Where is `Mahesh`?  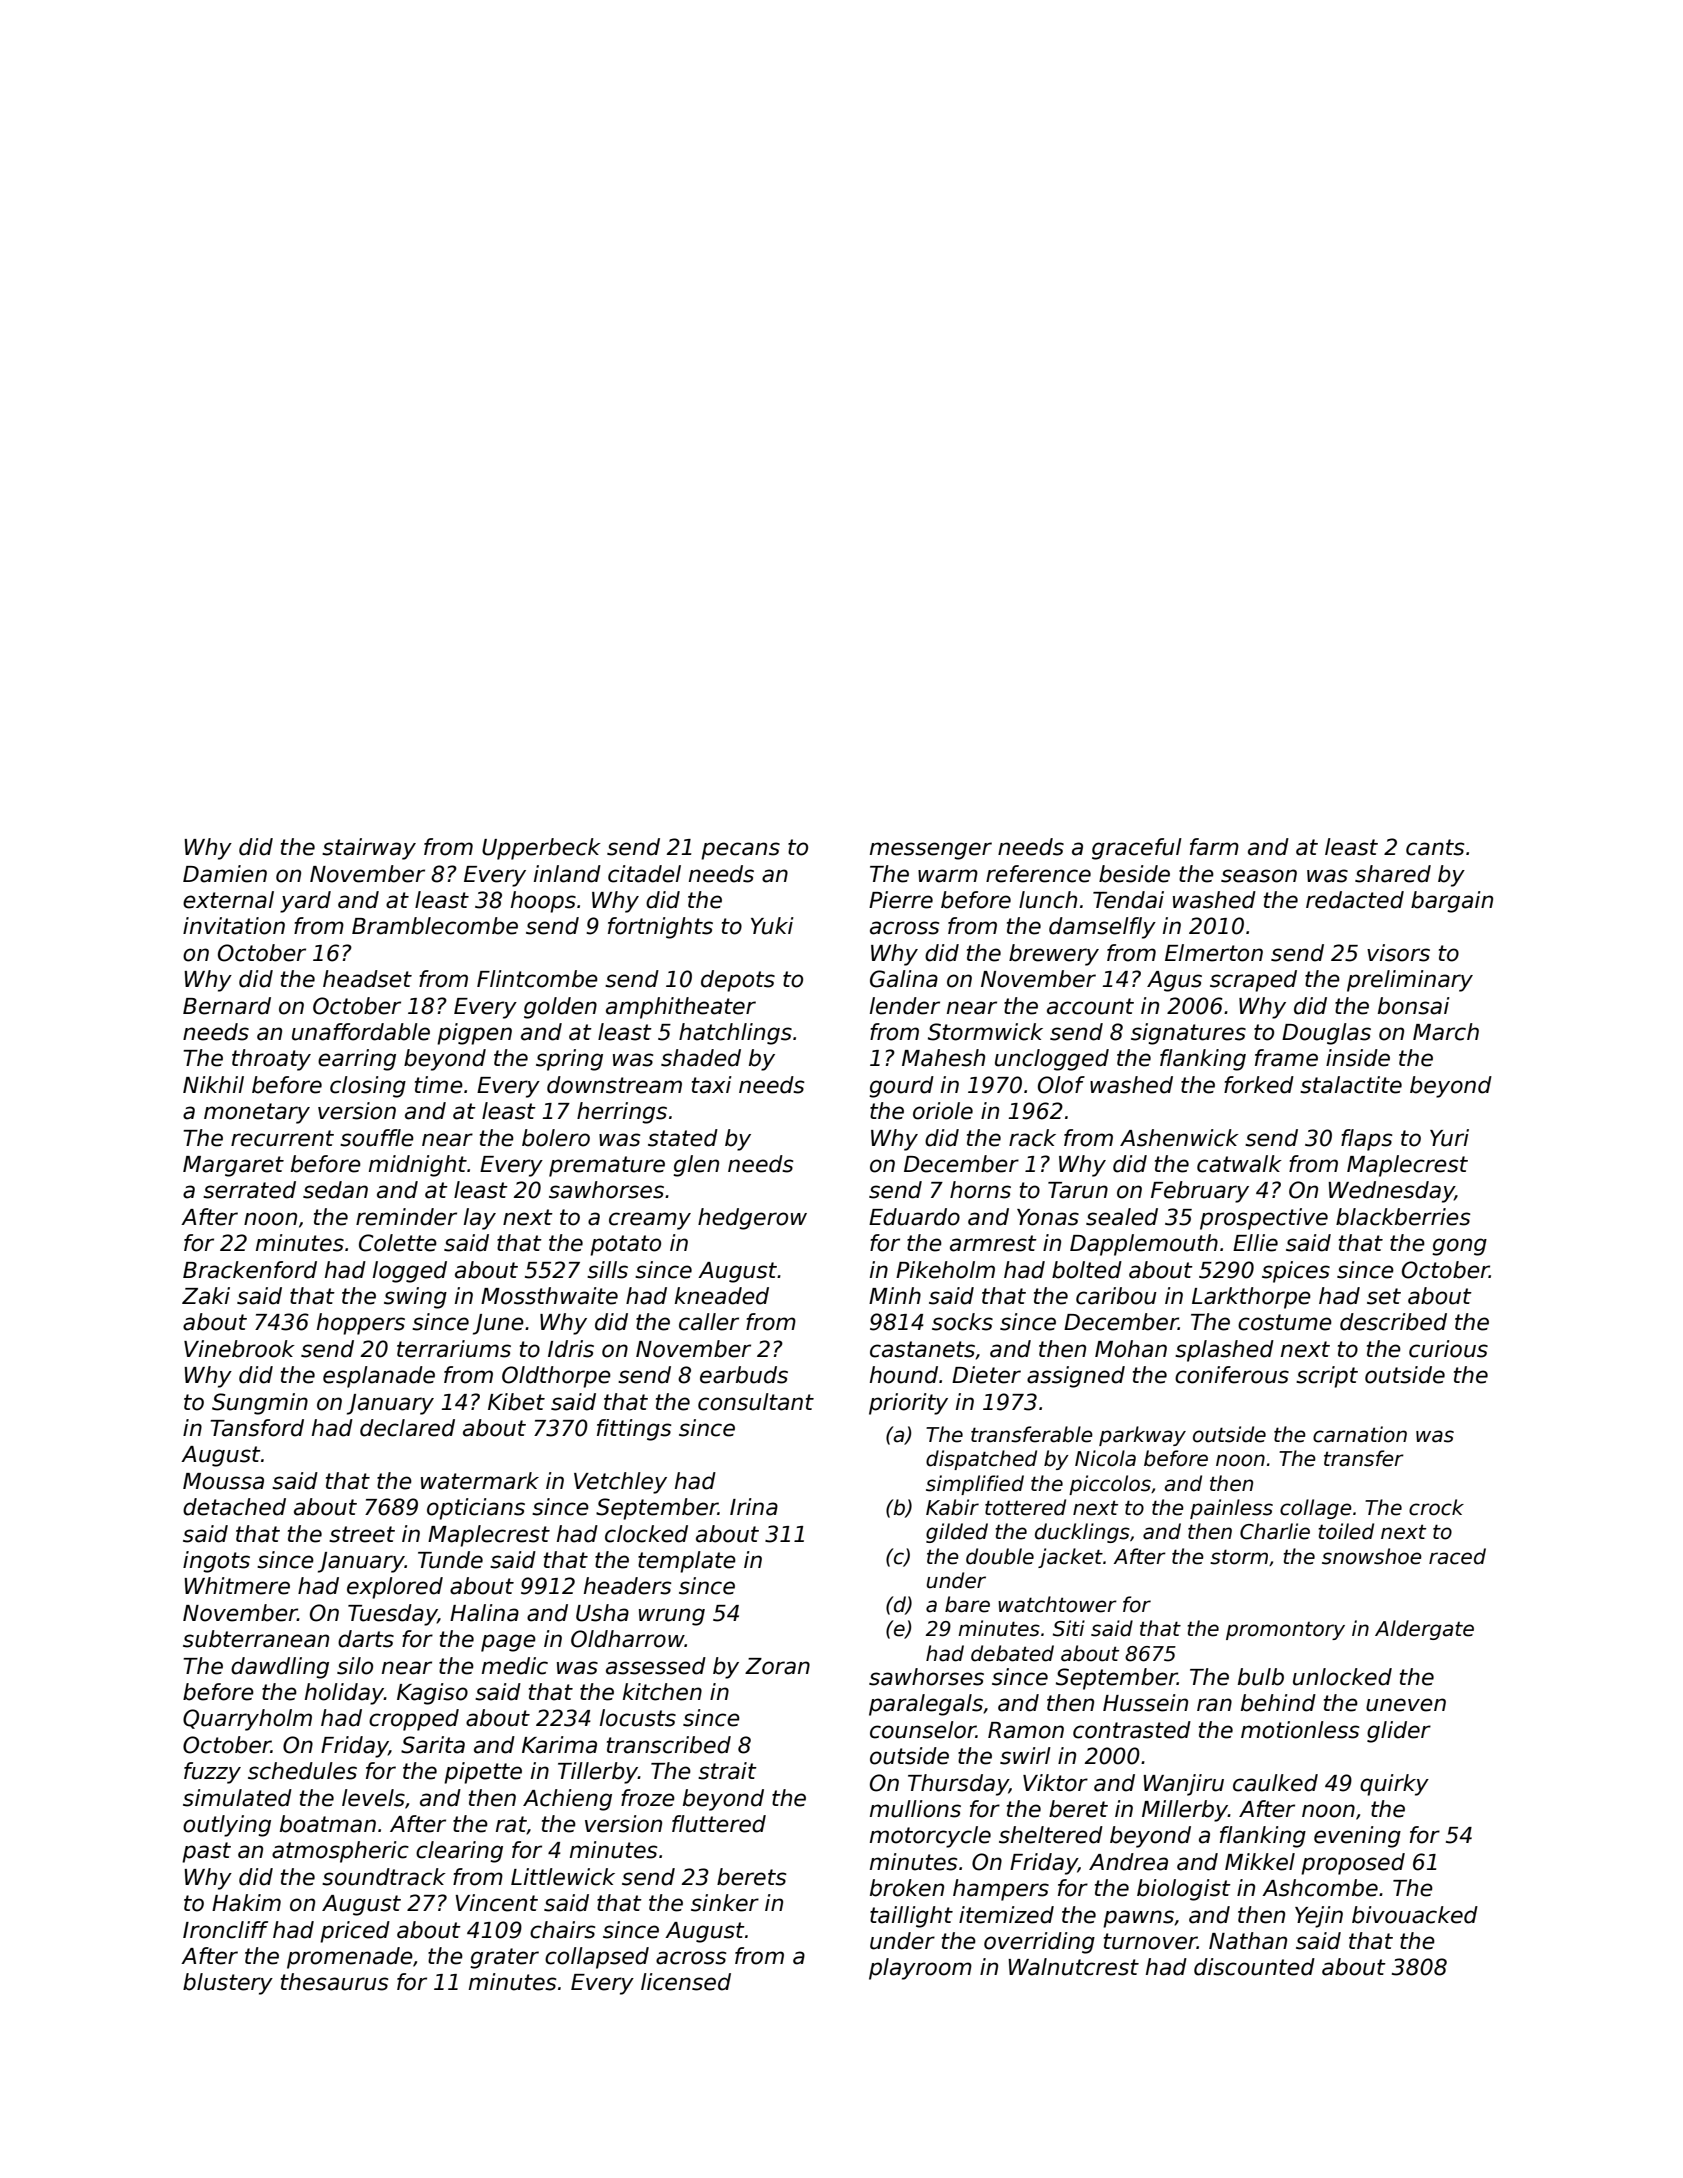 Mahesh is located at coordinates (943, 1058).
